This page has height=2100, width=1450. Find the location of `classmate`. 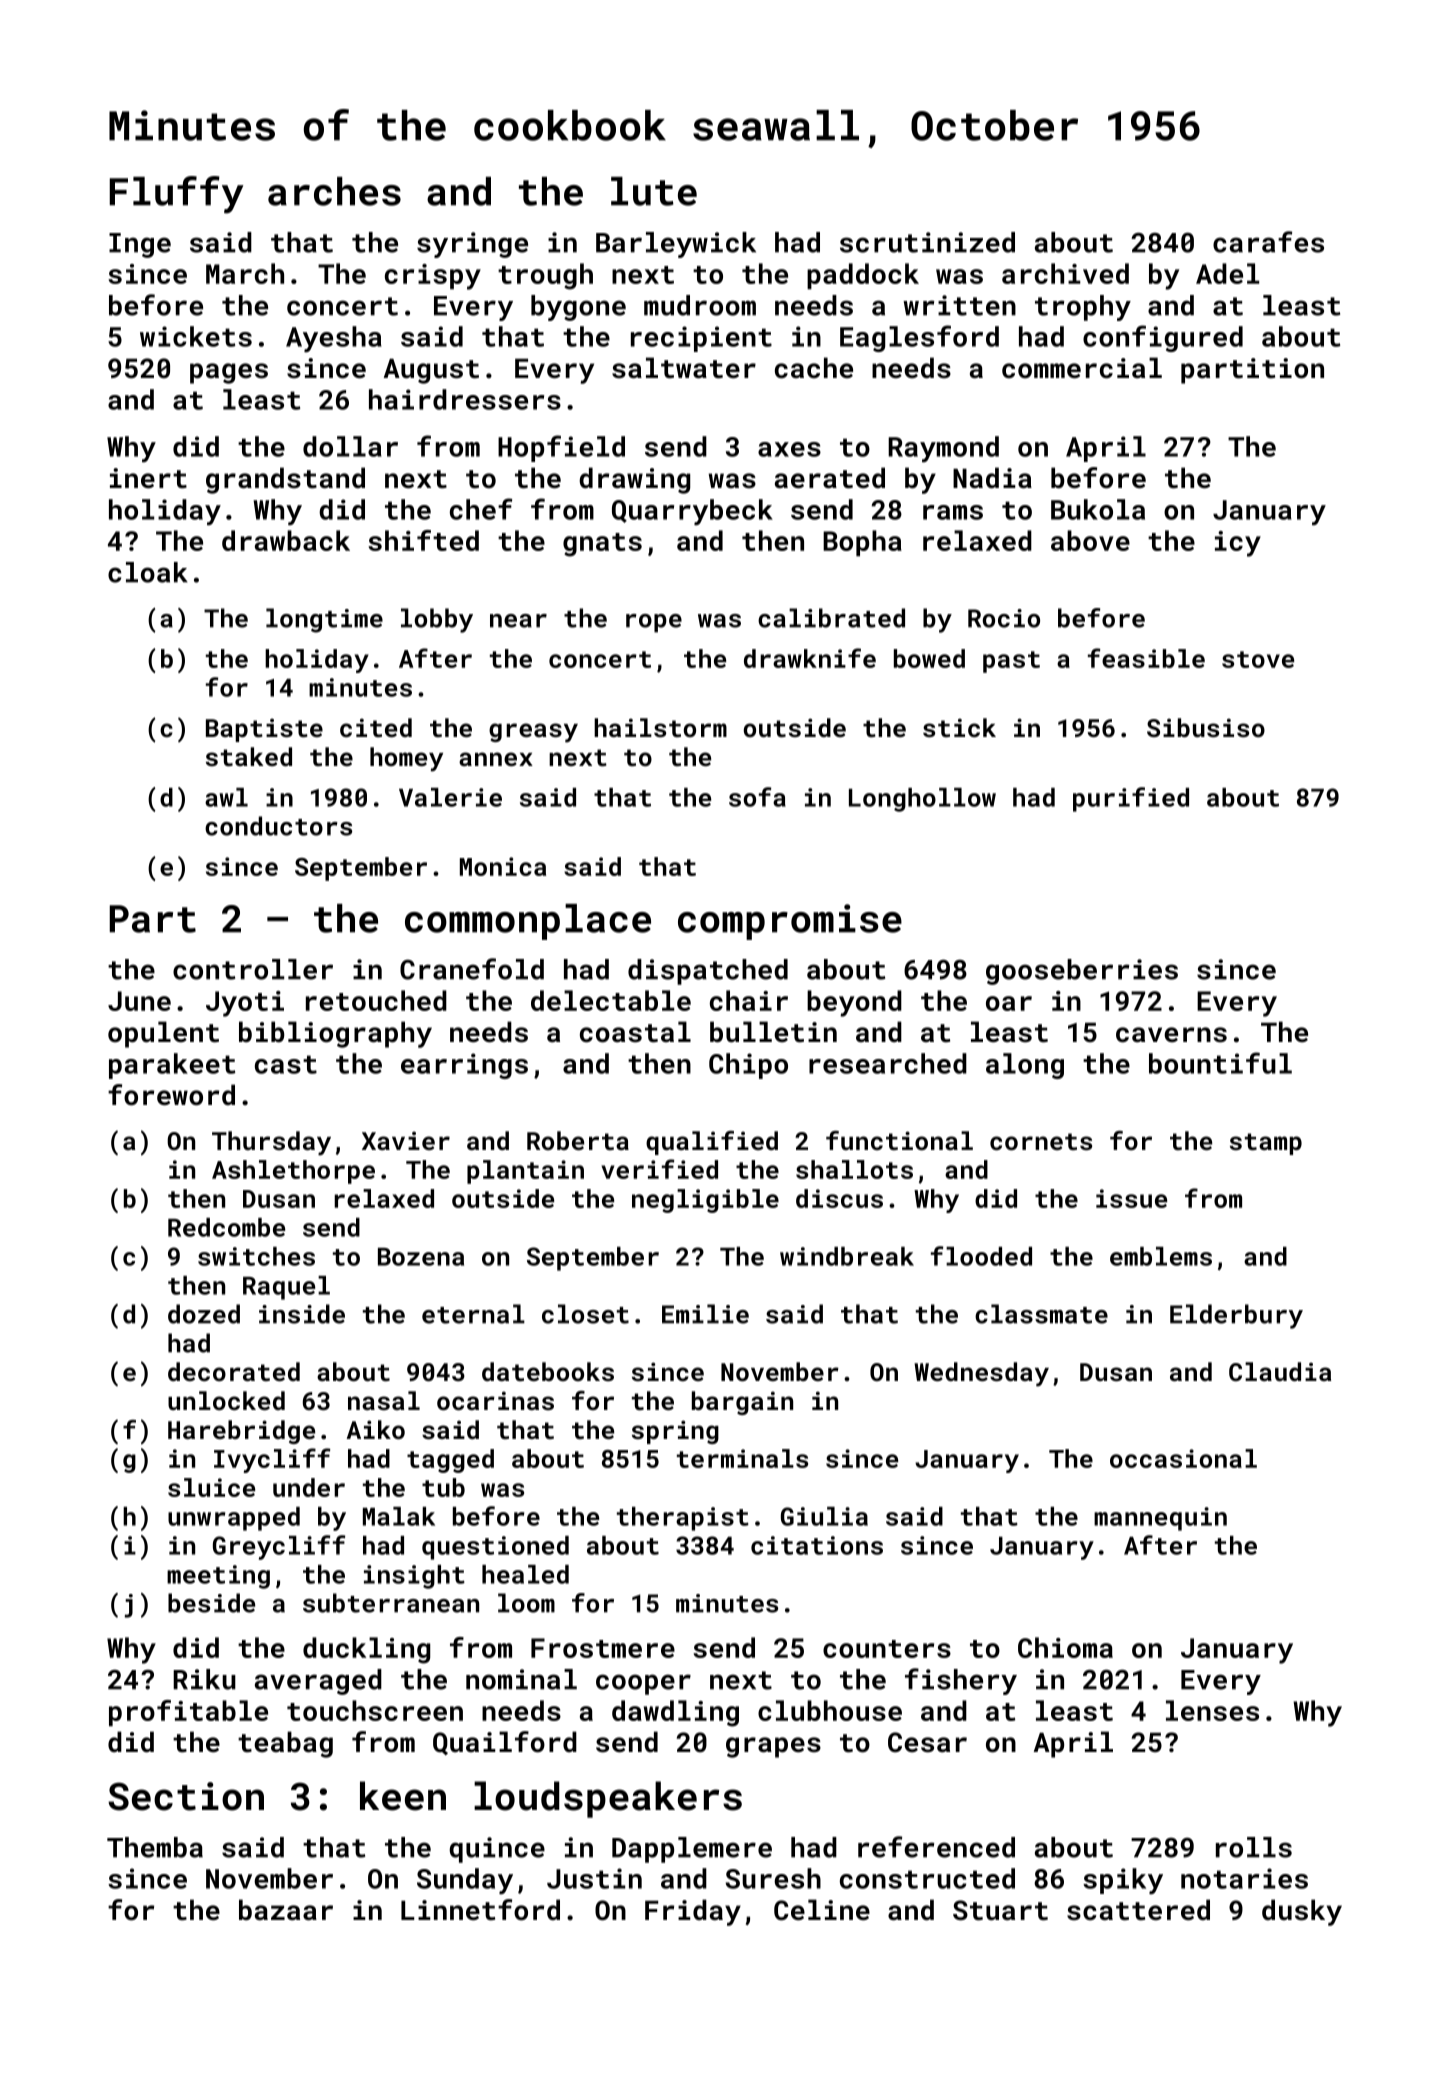

classmate is located at coordinates (1041, 1314).
